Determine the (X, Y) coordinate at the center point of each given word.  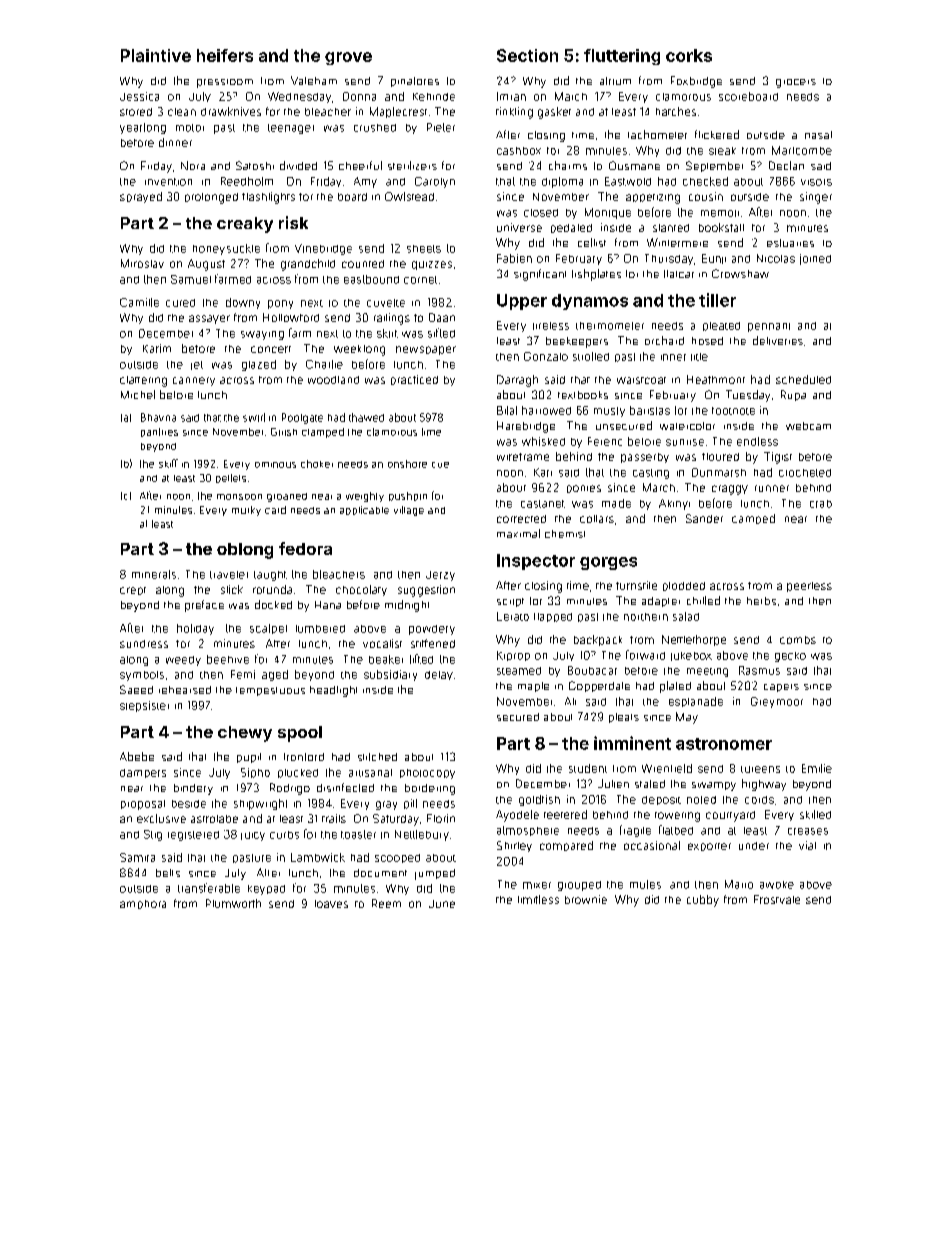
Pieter (441, 127)
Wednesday (299, 97)
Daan (442, 317)
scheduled (803, 379)
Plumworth (233, 903)
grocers (796, 83)
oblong (245, 551)
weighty (365, 497)
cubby (703, 901)
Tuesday (748, 396)
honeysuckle (226, 249)
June (442, 904)
